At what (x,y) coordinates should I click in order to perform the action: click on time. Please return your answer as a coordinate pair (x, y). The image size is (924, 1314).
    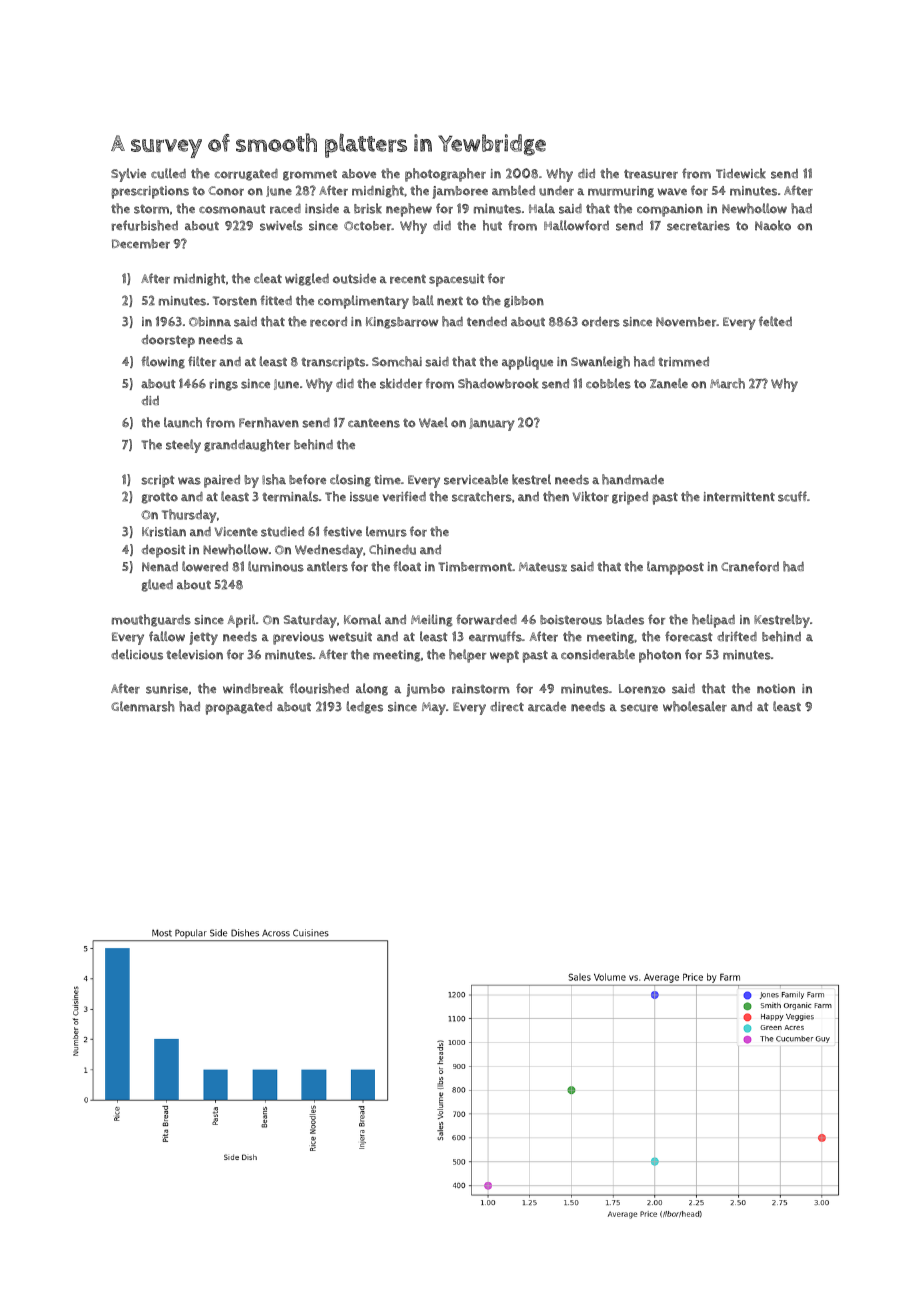
    Looking at the image, I should click on (387, 480).
